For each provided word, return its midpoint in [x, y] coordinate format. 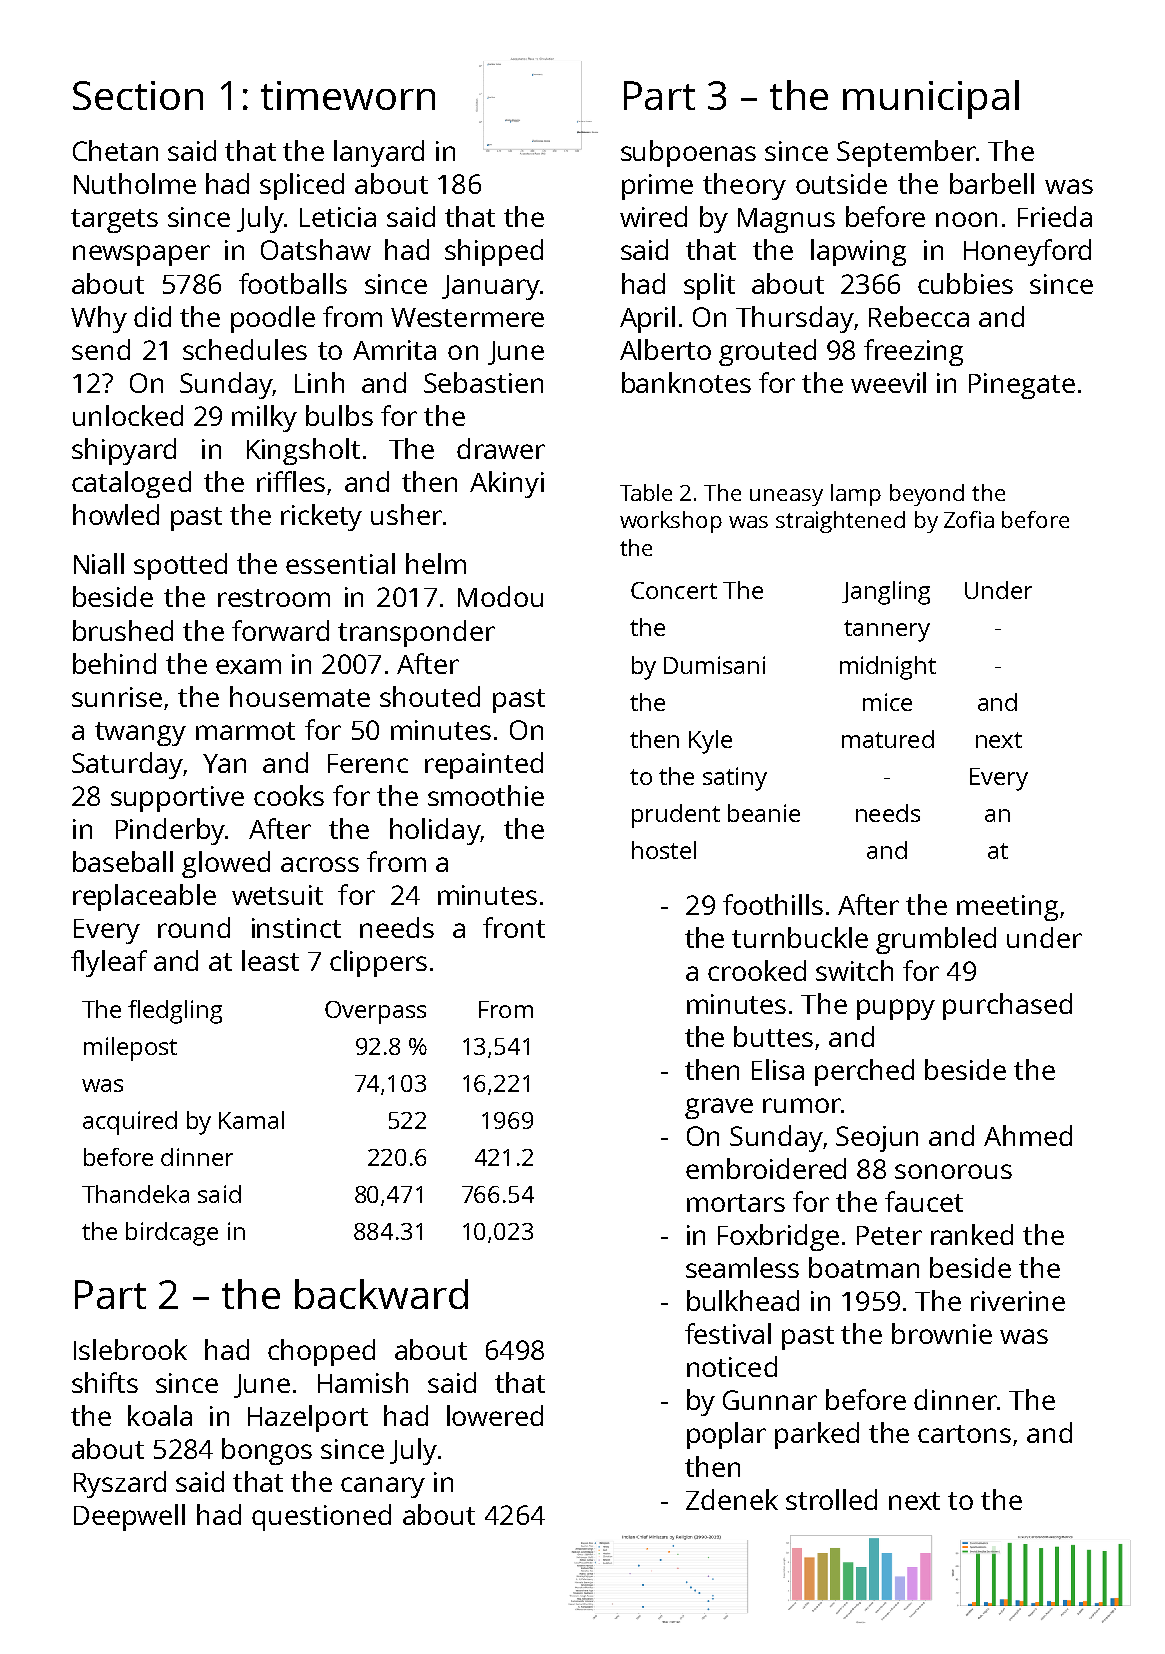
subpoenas [688, 153]
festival [728, 1333]
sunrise [117, 697]
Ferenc [368, 763]
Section [138, 95]
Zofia [969, 519]
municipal [931, 99]
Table [646, 492]
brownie [942, 1333]
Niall [99, 563]
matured [888, 739]
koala [160, 1415]
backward [381, 1294]
